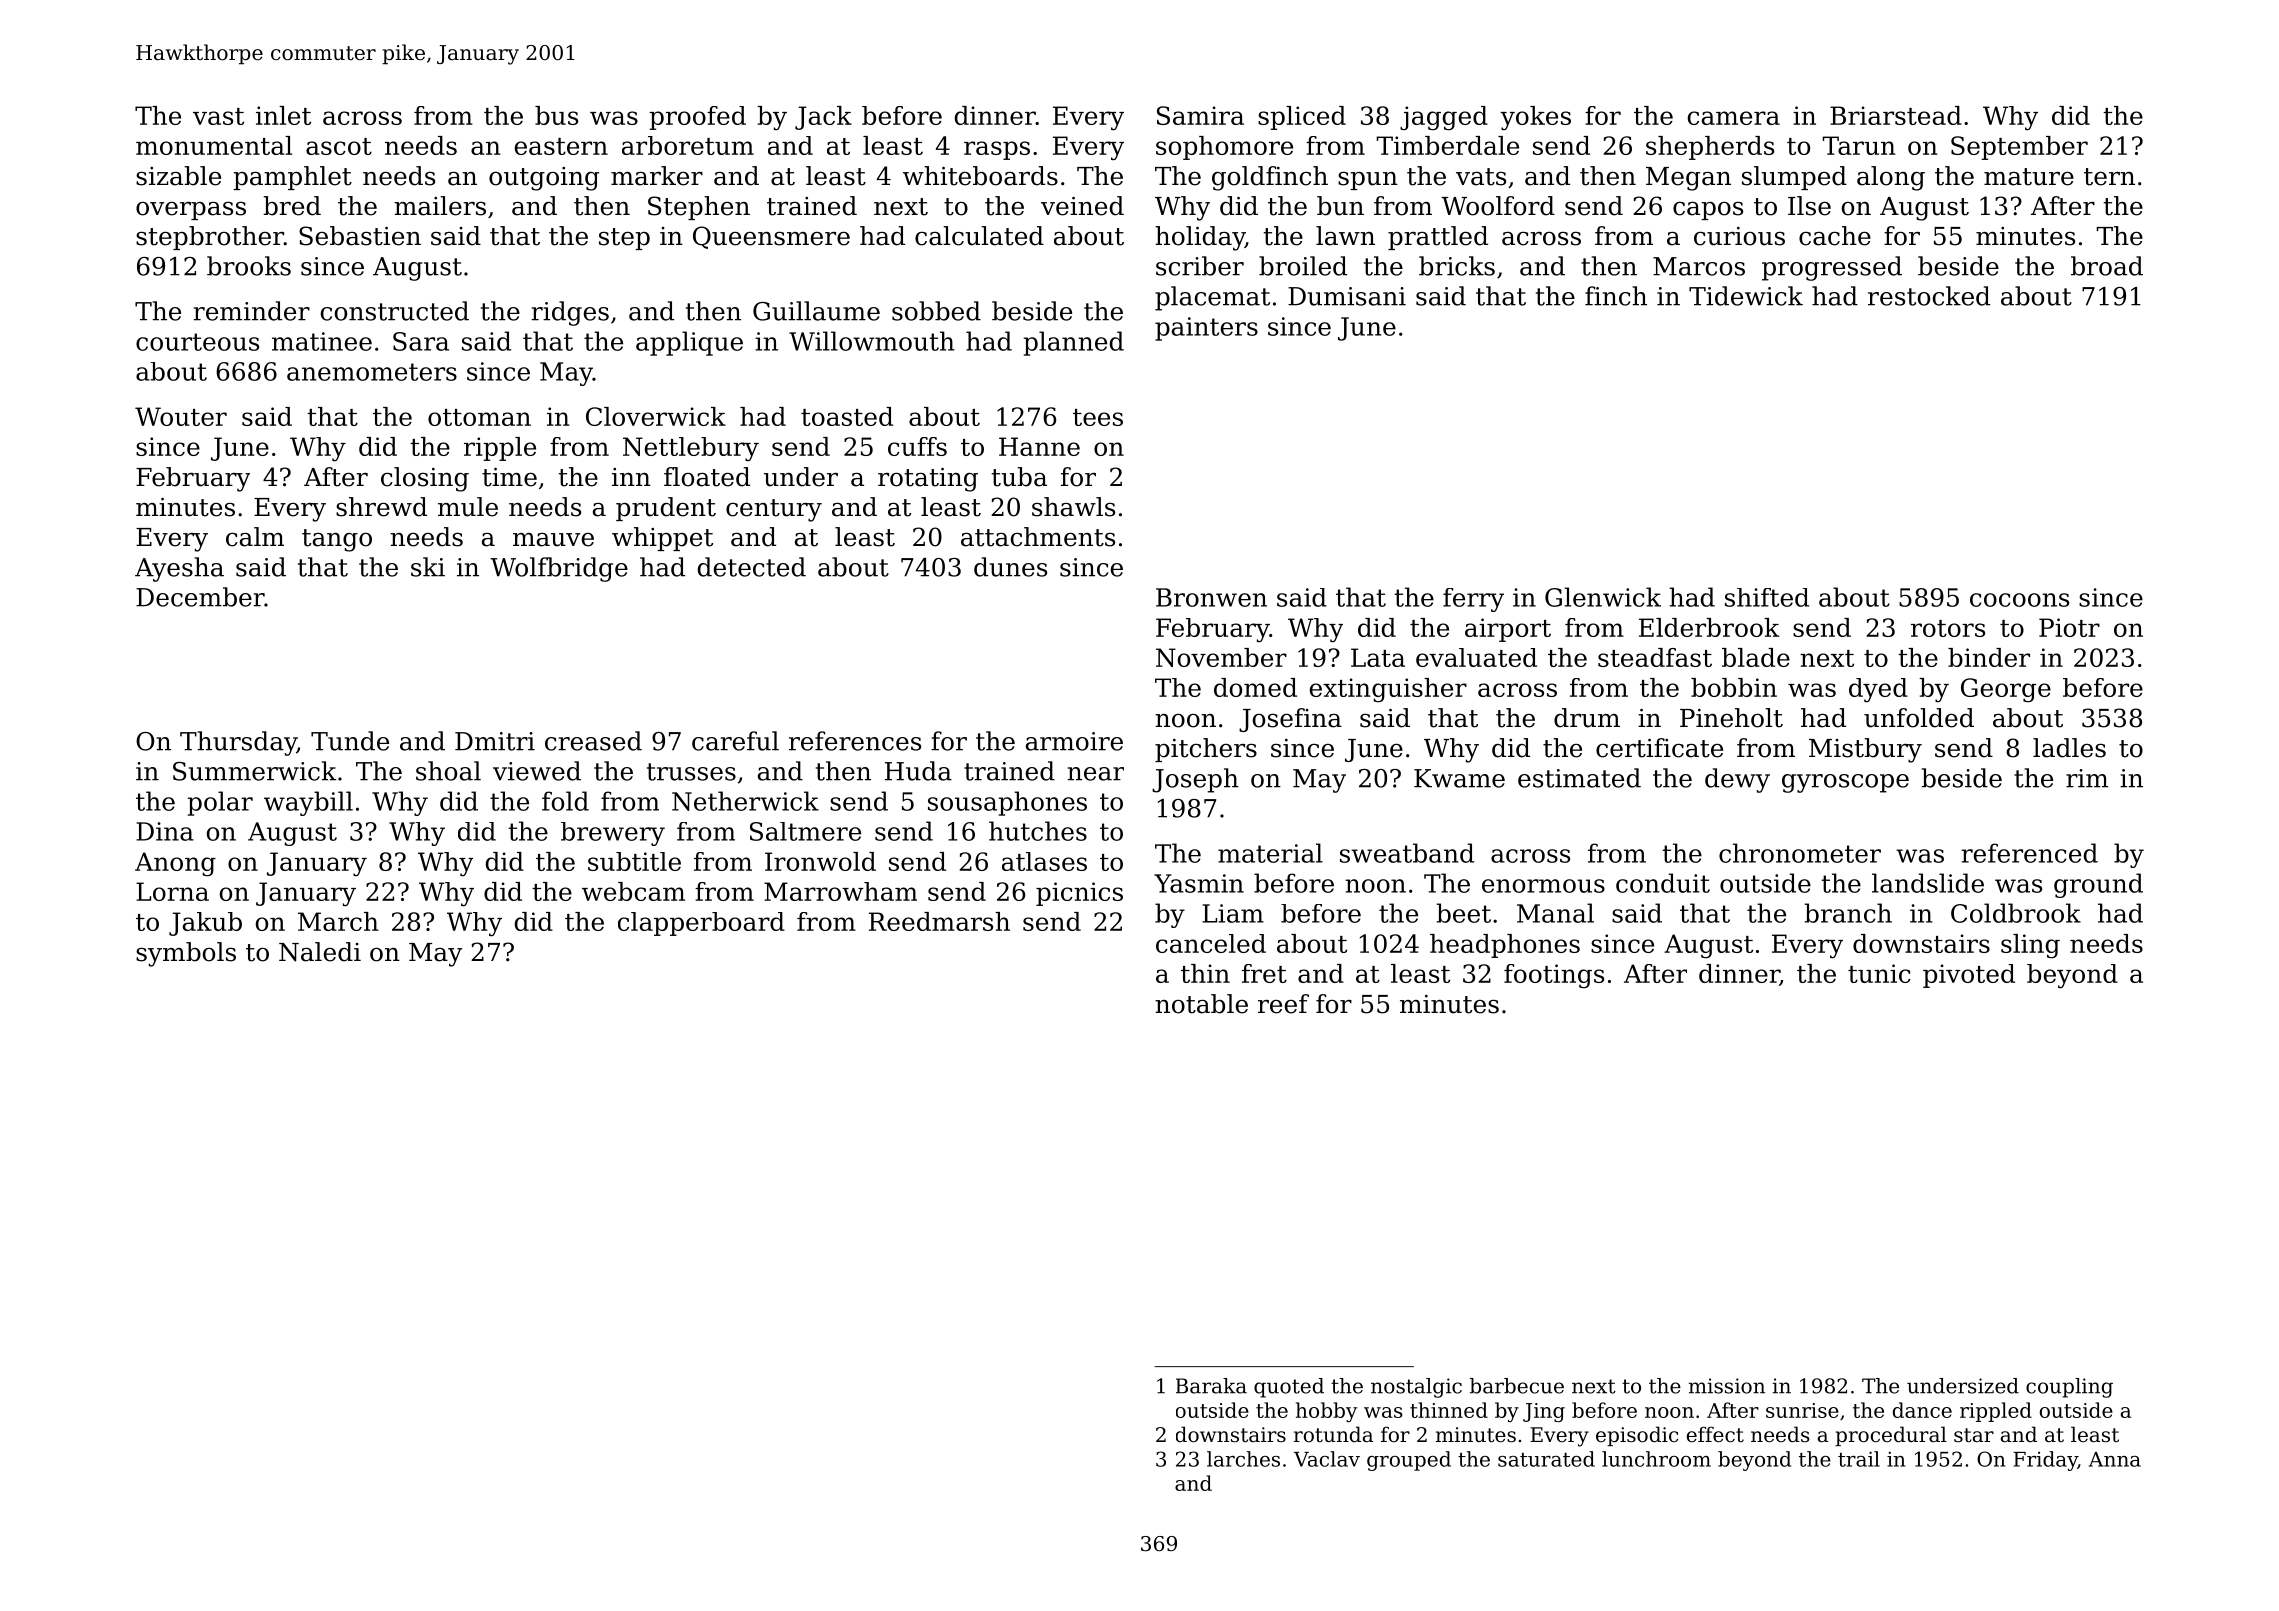  What do you see at coordinates (1074, 741) in the page?
I see `armoire` at bounding box center [1074, 741].
